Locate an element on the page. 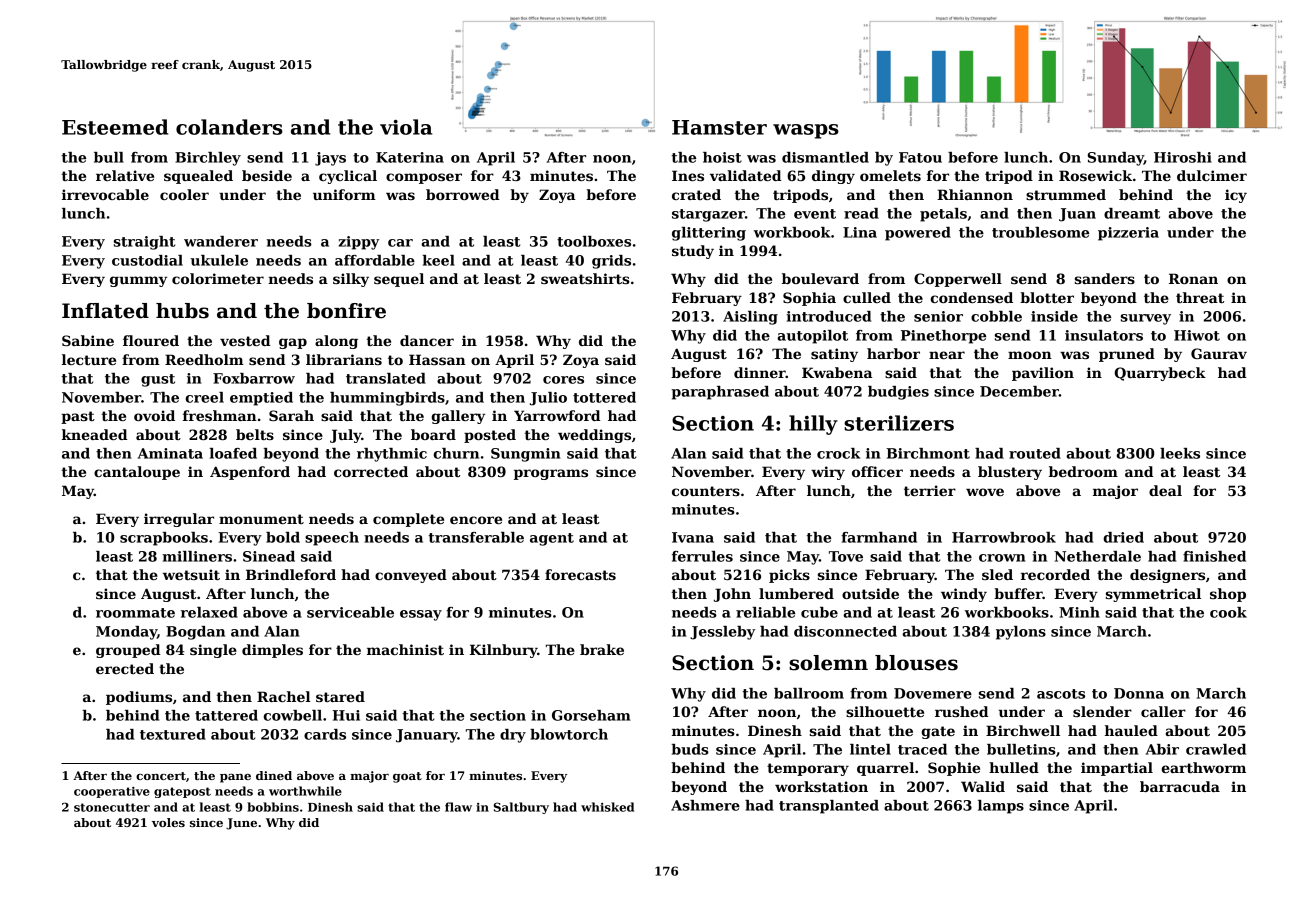 This page has width=1308, height=924. bonfire is located at coordinates (346, 311).
